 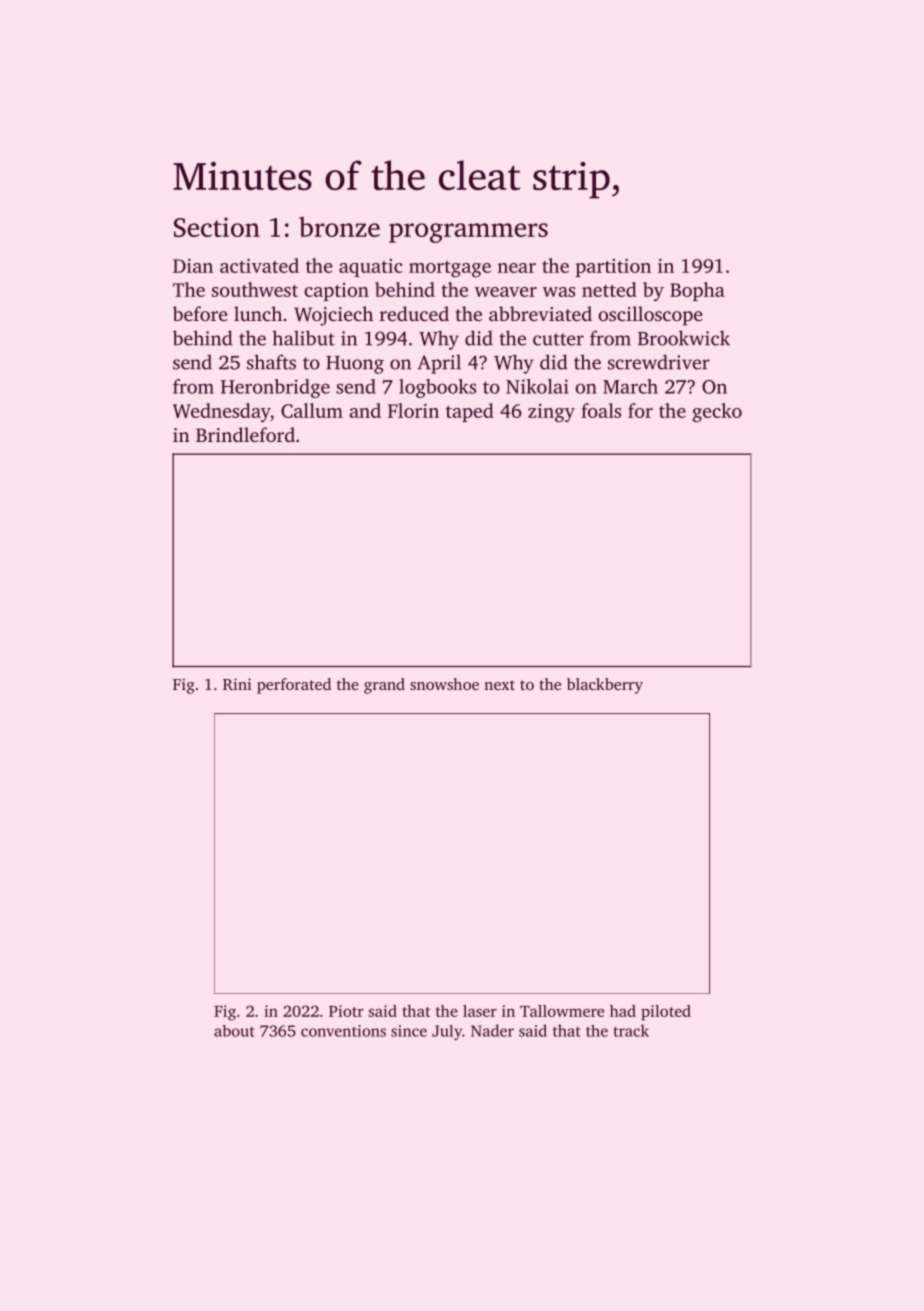 I want to click on Callum, so click(x=312, y=410).
